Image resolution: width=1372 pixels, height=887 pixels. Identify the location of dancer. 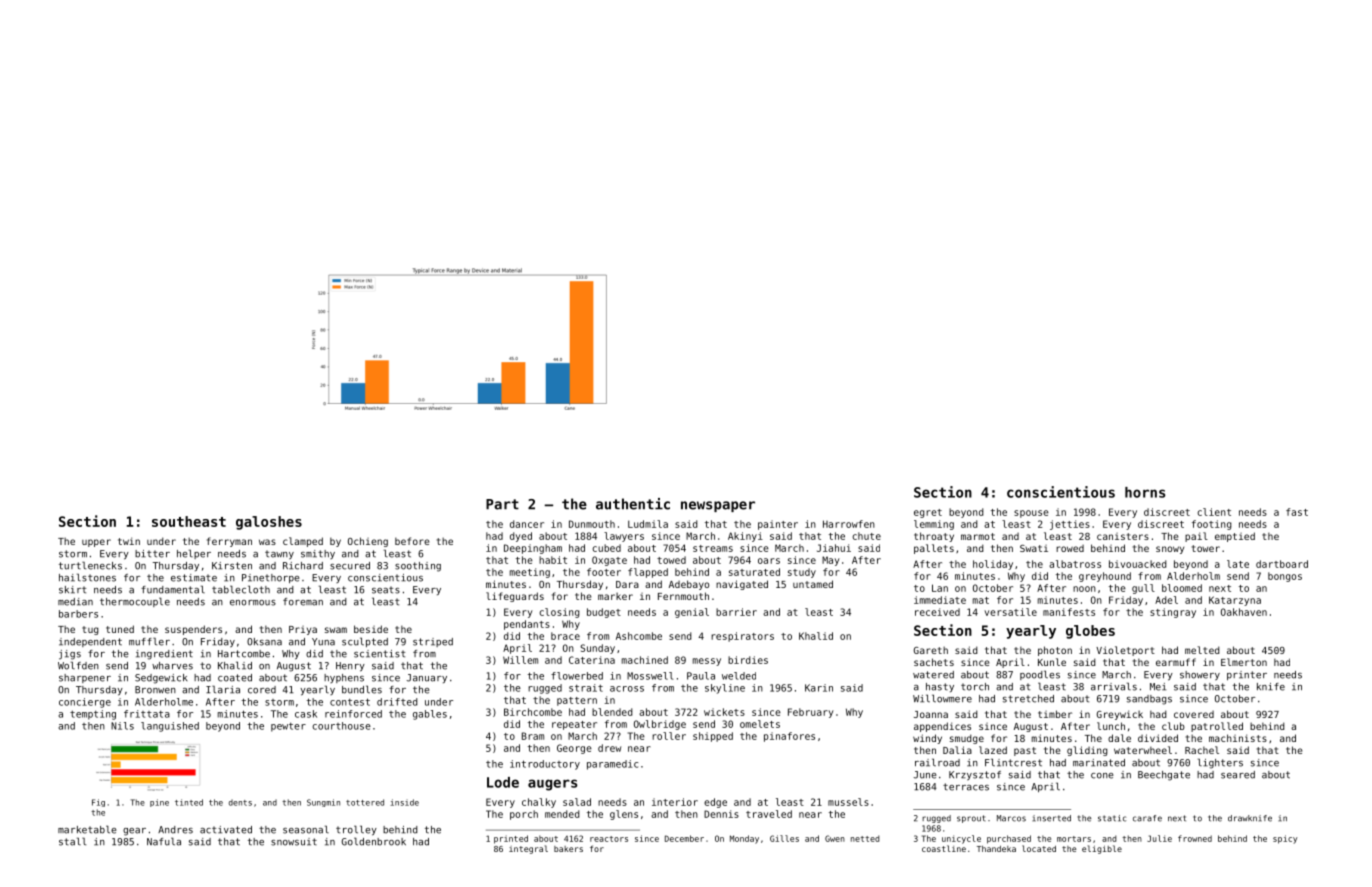
(527, 524).
